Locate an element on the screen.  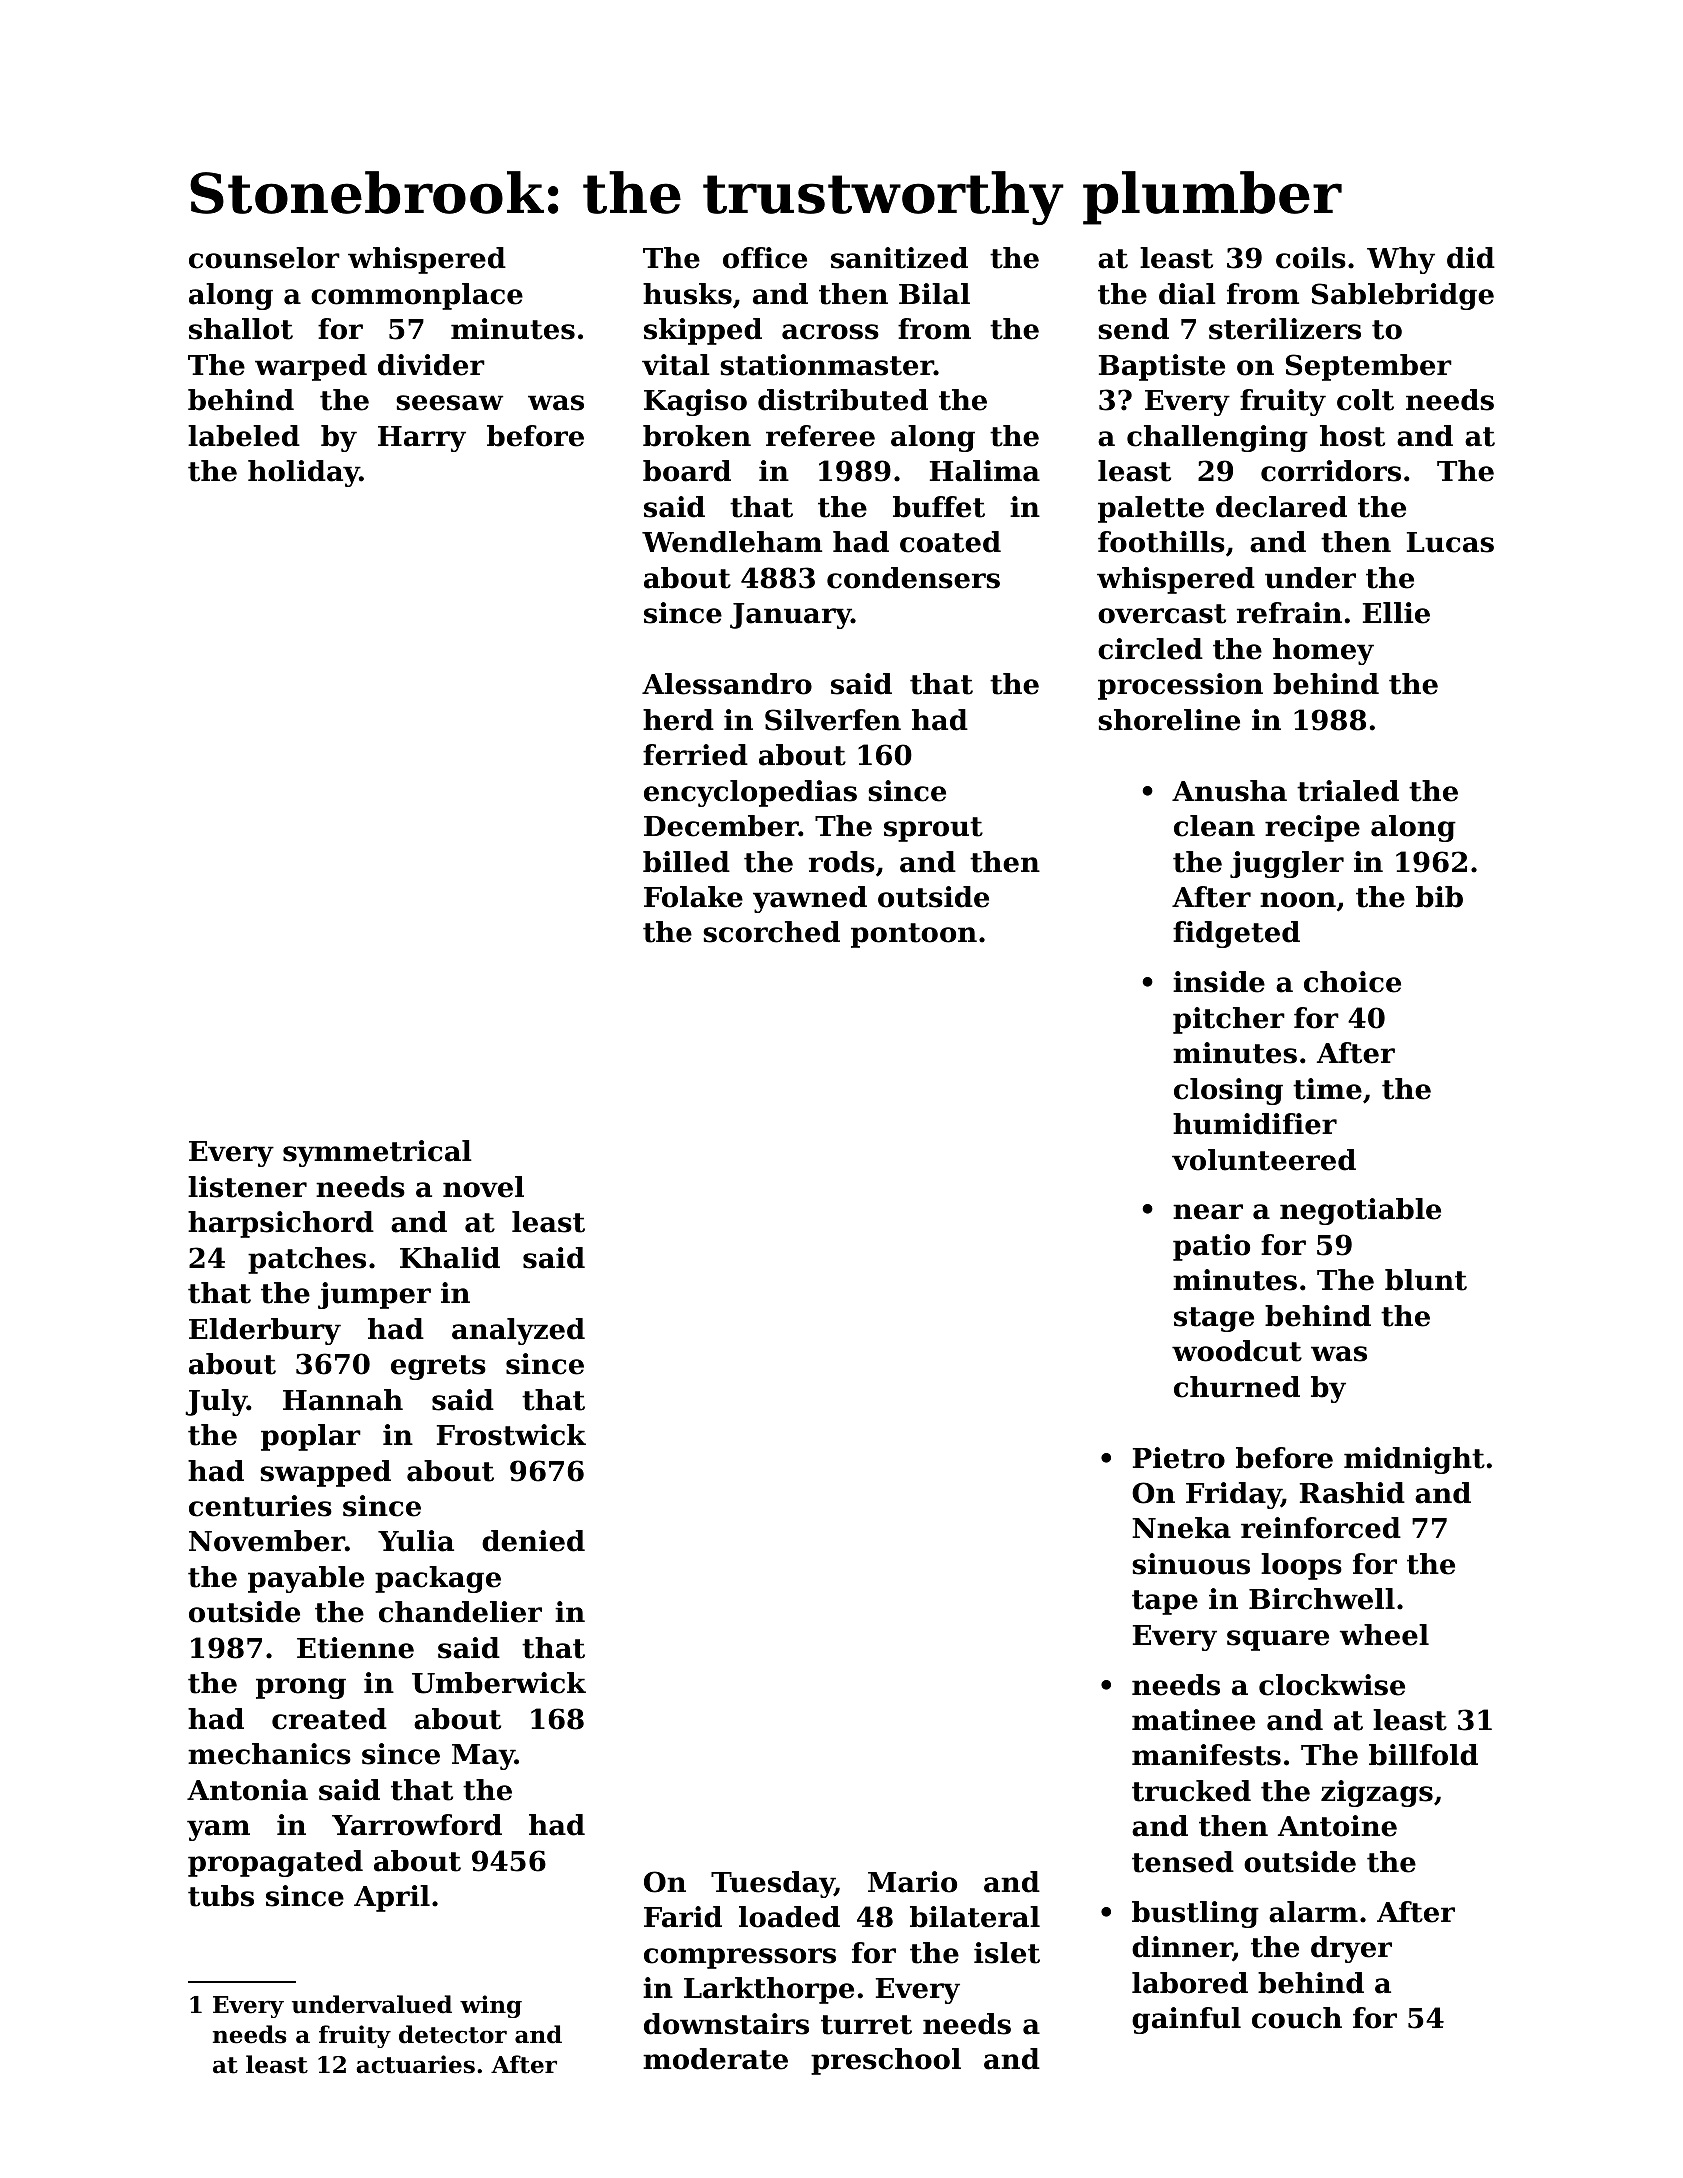
Folake is located at coordinates (693, 897).
